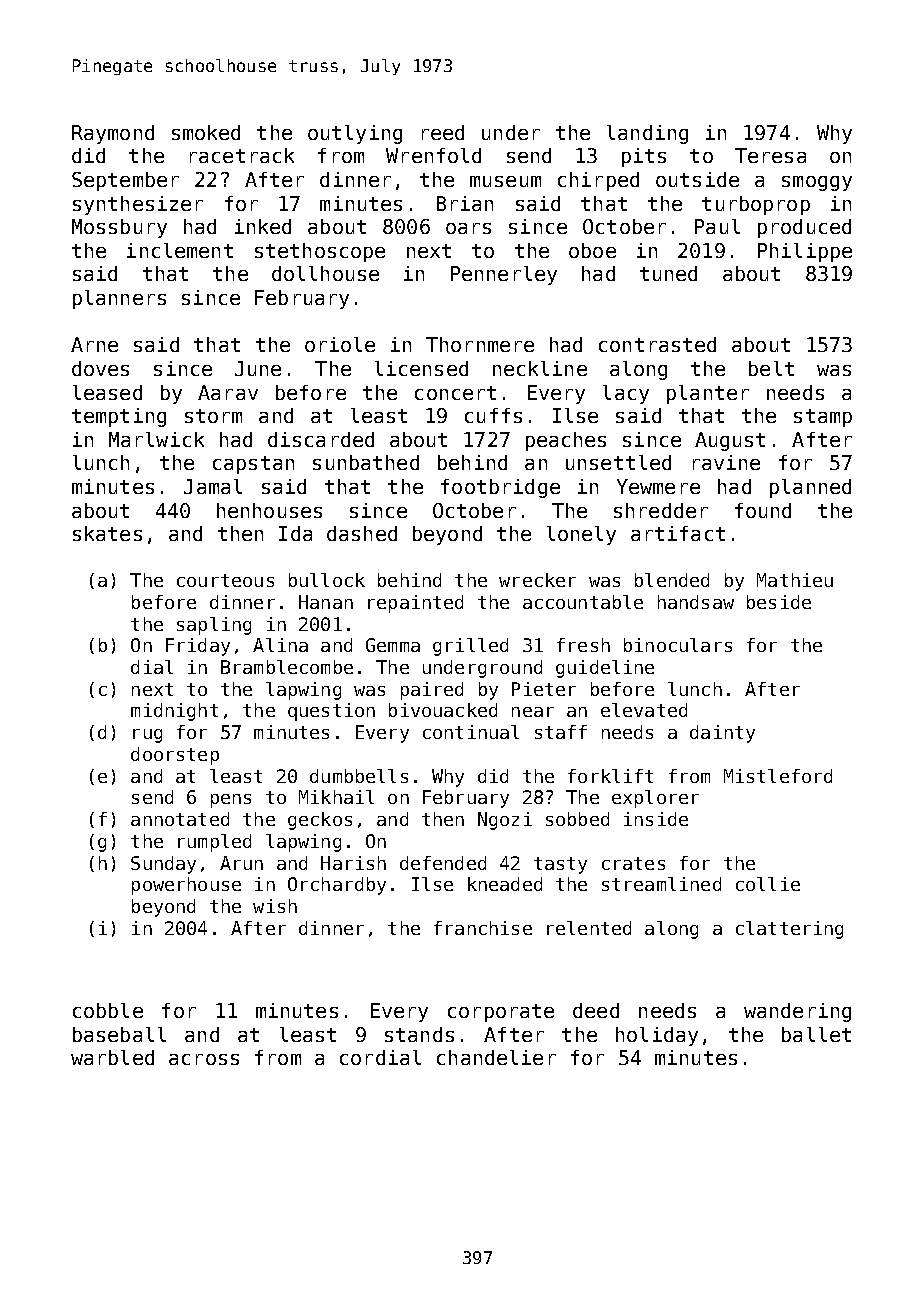 This screenshot has width=924, height=1308. What do you see at coordinates (113, 134) in the screenshot?
I see `Raymond` at bounding box center [113, 134].
